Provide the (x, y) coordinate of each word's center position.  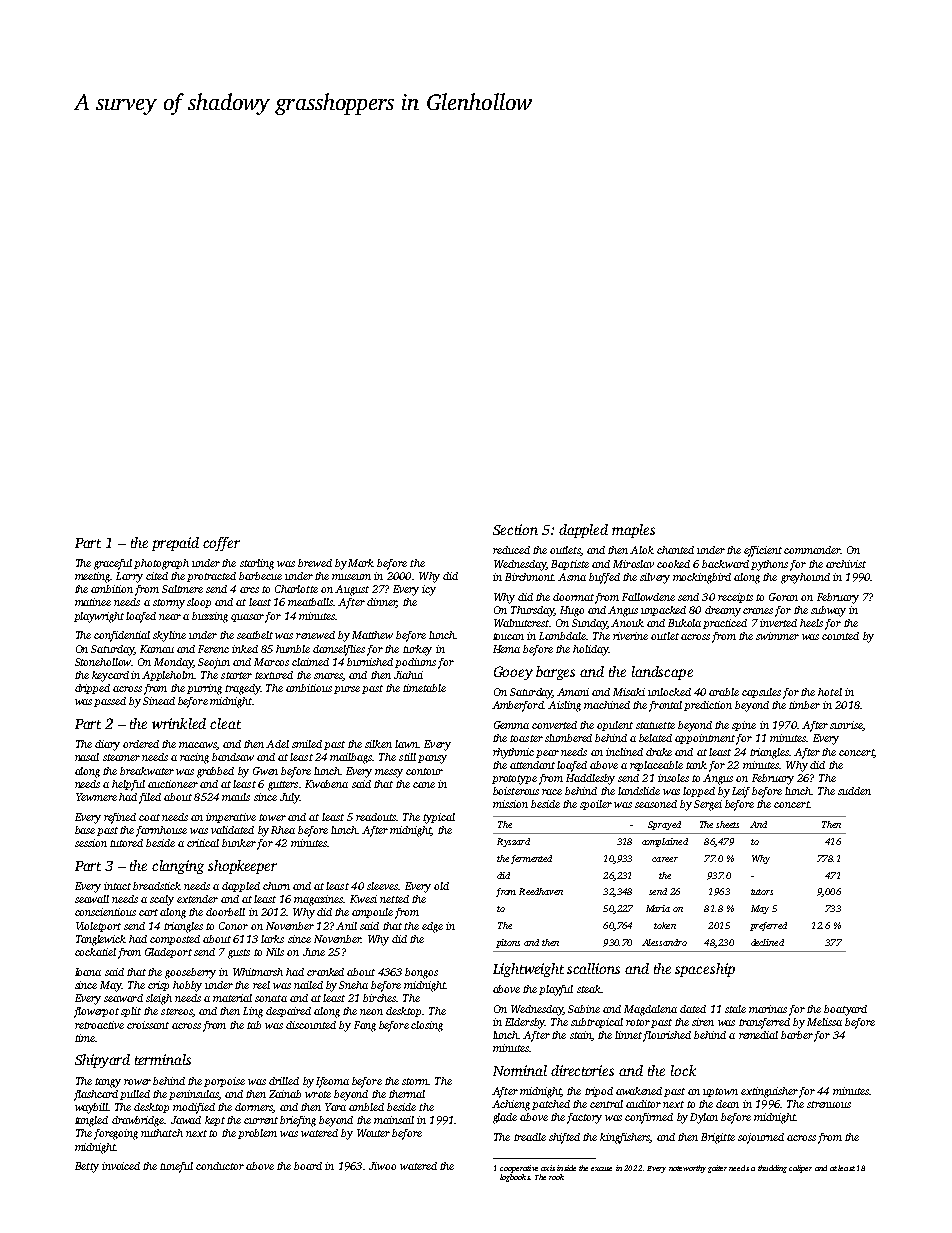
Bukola (684, 623)
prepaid (175, 544)
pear (547, 754)
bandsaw (233, 757)
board (308, 1166)
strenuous (829, 1104)
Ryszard (513, 842)
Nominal (520, 1070)
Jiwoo (382, 1166)
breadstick (157, 886)
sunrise (846, 725)
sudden (854, 791)
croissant (148, 1025)
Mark (361, 563)
